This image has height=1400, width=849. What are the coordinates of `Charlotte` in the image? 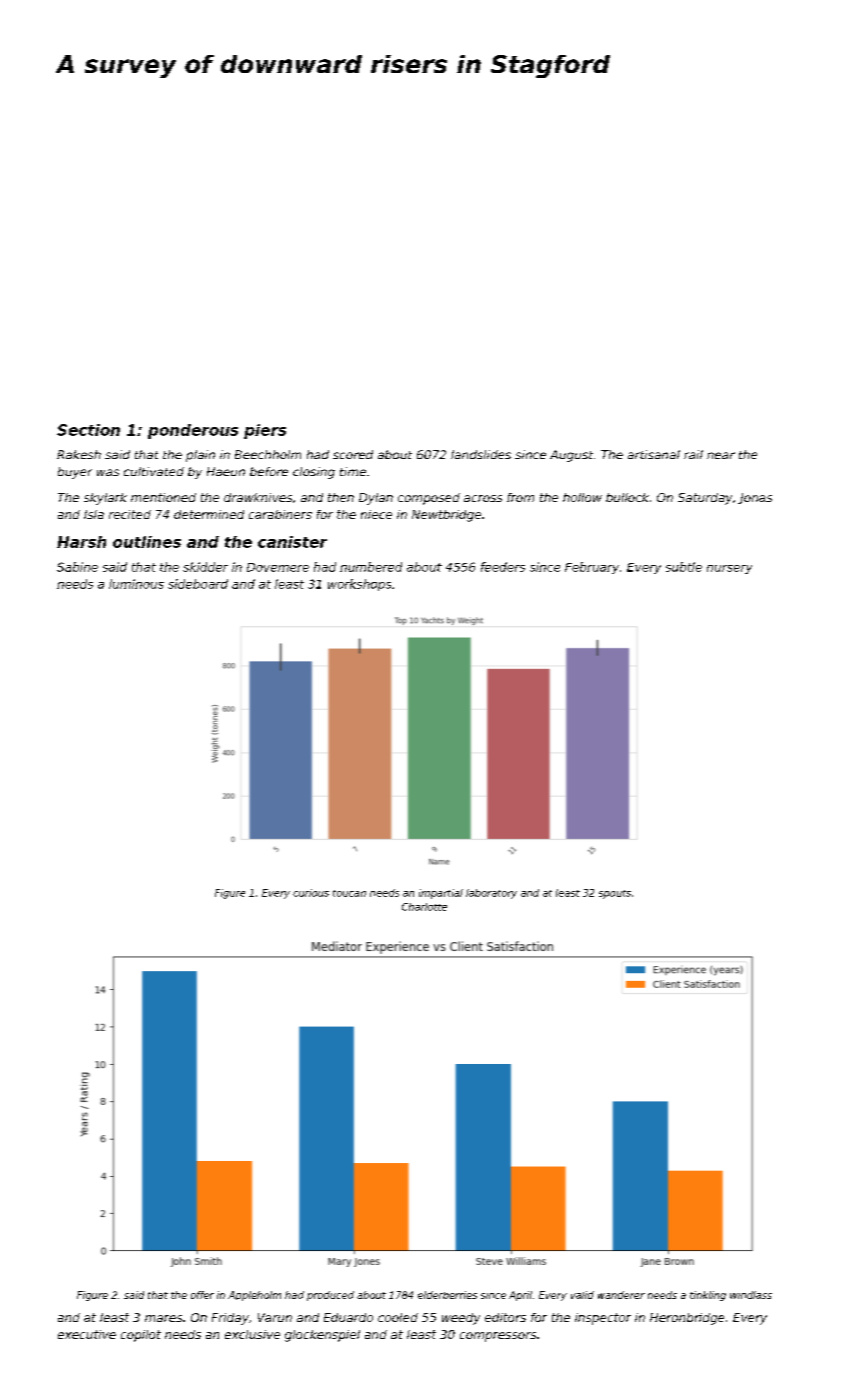 It's located at (424, 907).
